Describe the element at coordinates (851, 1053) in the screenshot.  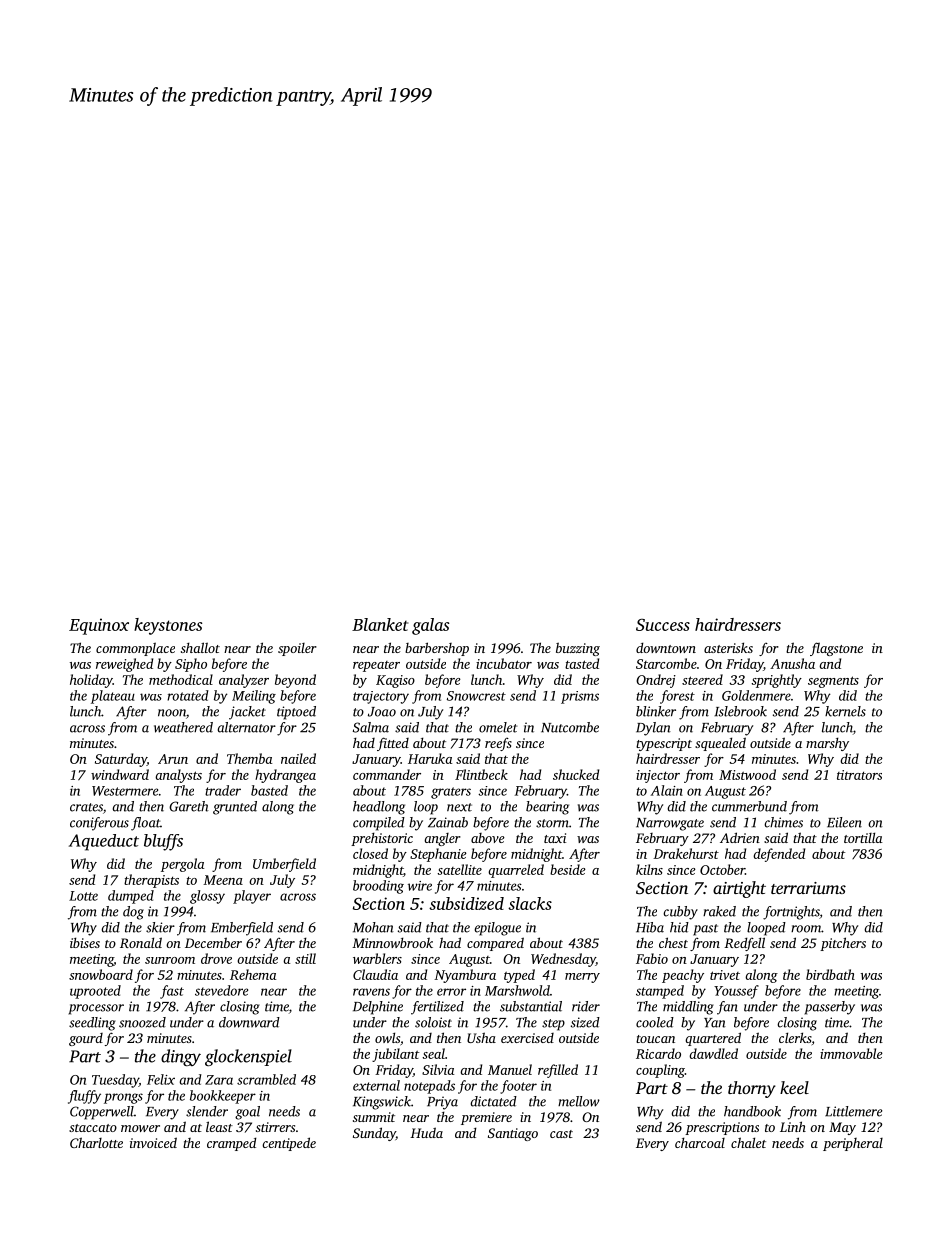
I see `immovable` at that location.
